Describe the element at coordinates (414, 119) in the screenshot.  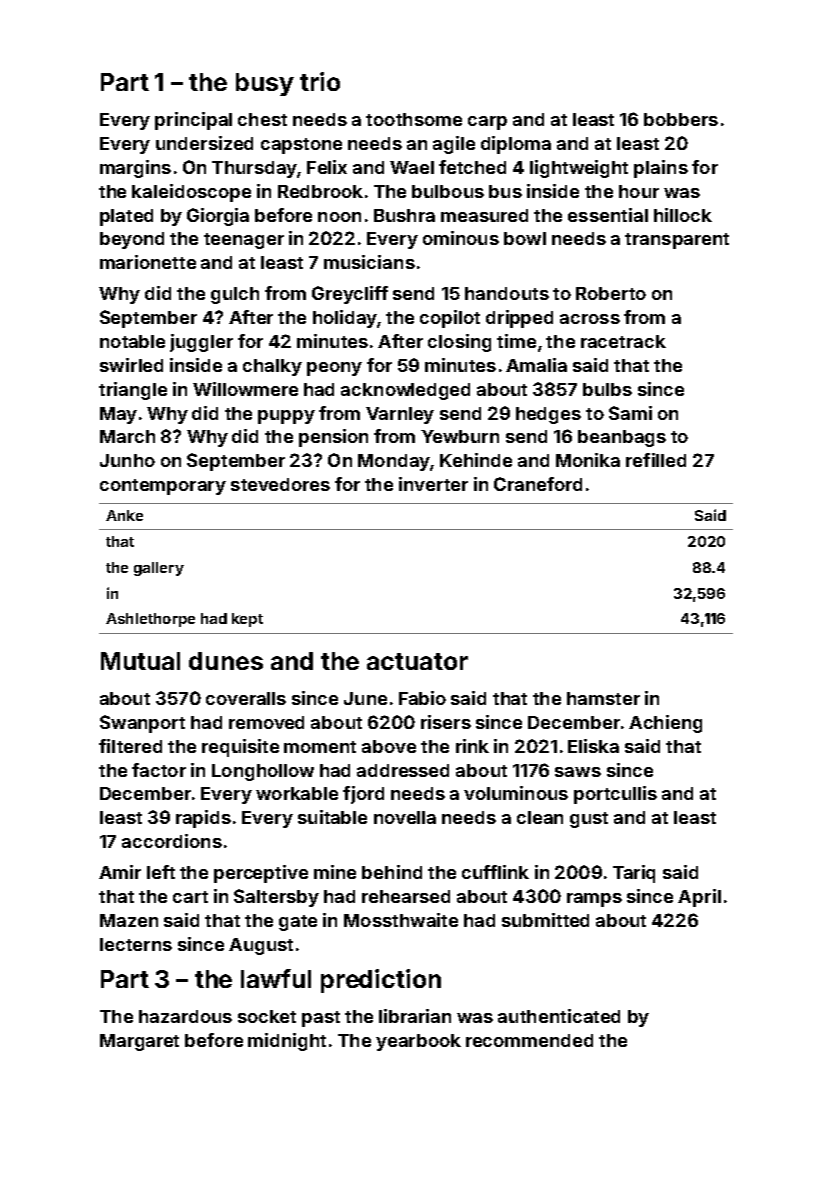
I see `toothsome` at that location.
